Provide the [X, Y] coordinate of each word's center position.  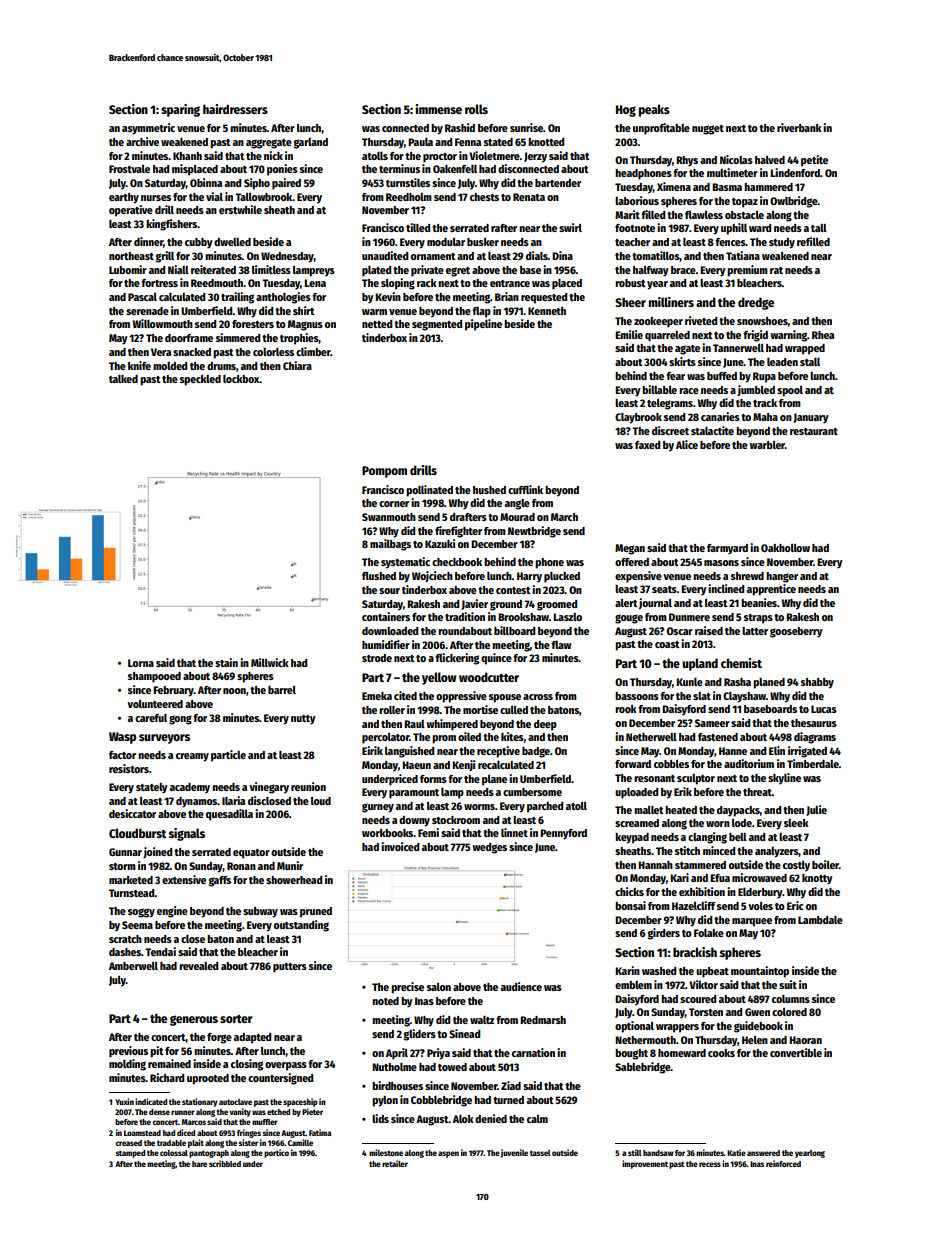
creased [129, 1143]
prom [444, 739]
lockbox [241, 379]
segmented [437, 325]
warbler [767, 445]
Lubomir [128, 269]
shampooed [154, 677]
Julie [816, 810]
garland [311, 143]
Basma [727, 187]
